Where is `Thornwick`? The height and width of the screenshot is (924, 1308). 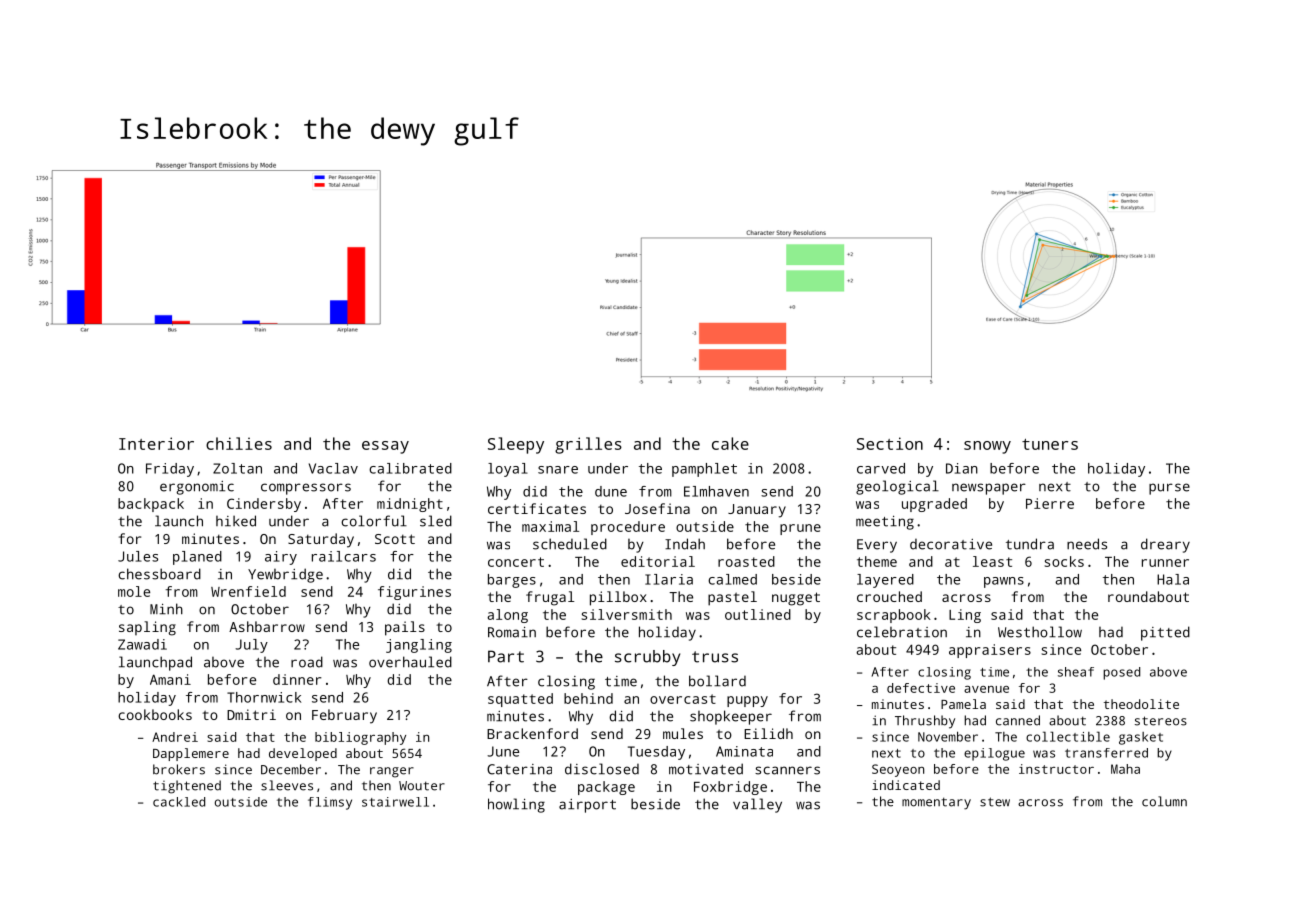
Thornwick is located at coordinates (264, 697).
